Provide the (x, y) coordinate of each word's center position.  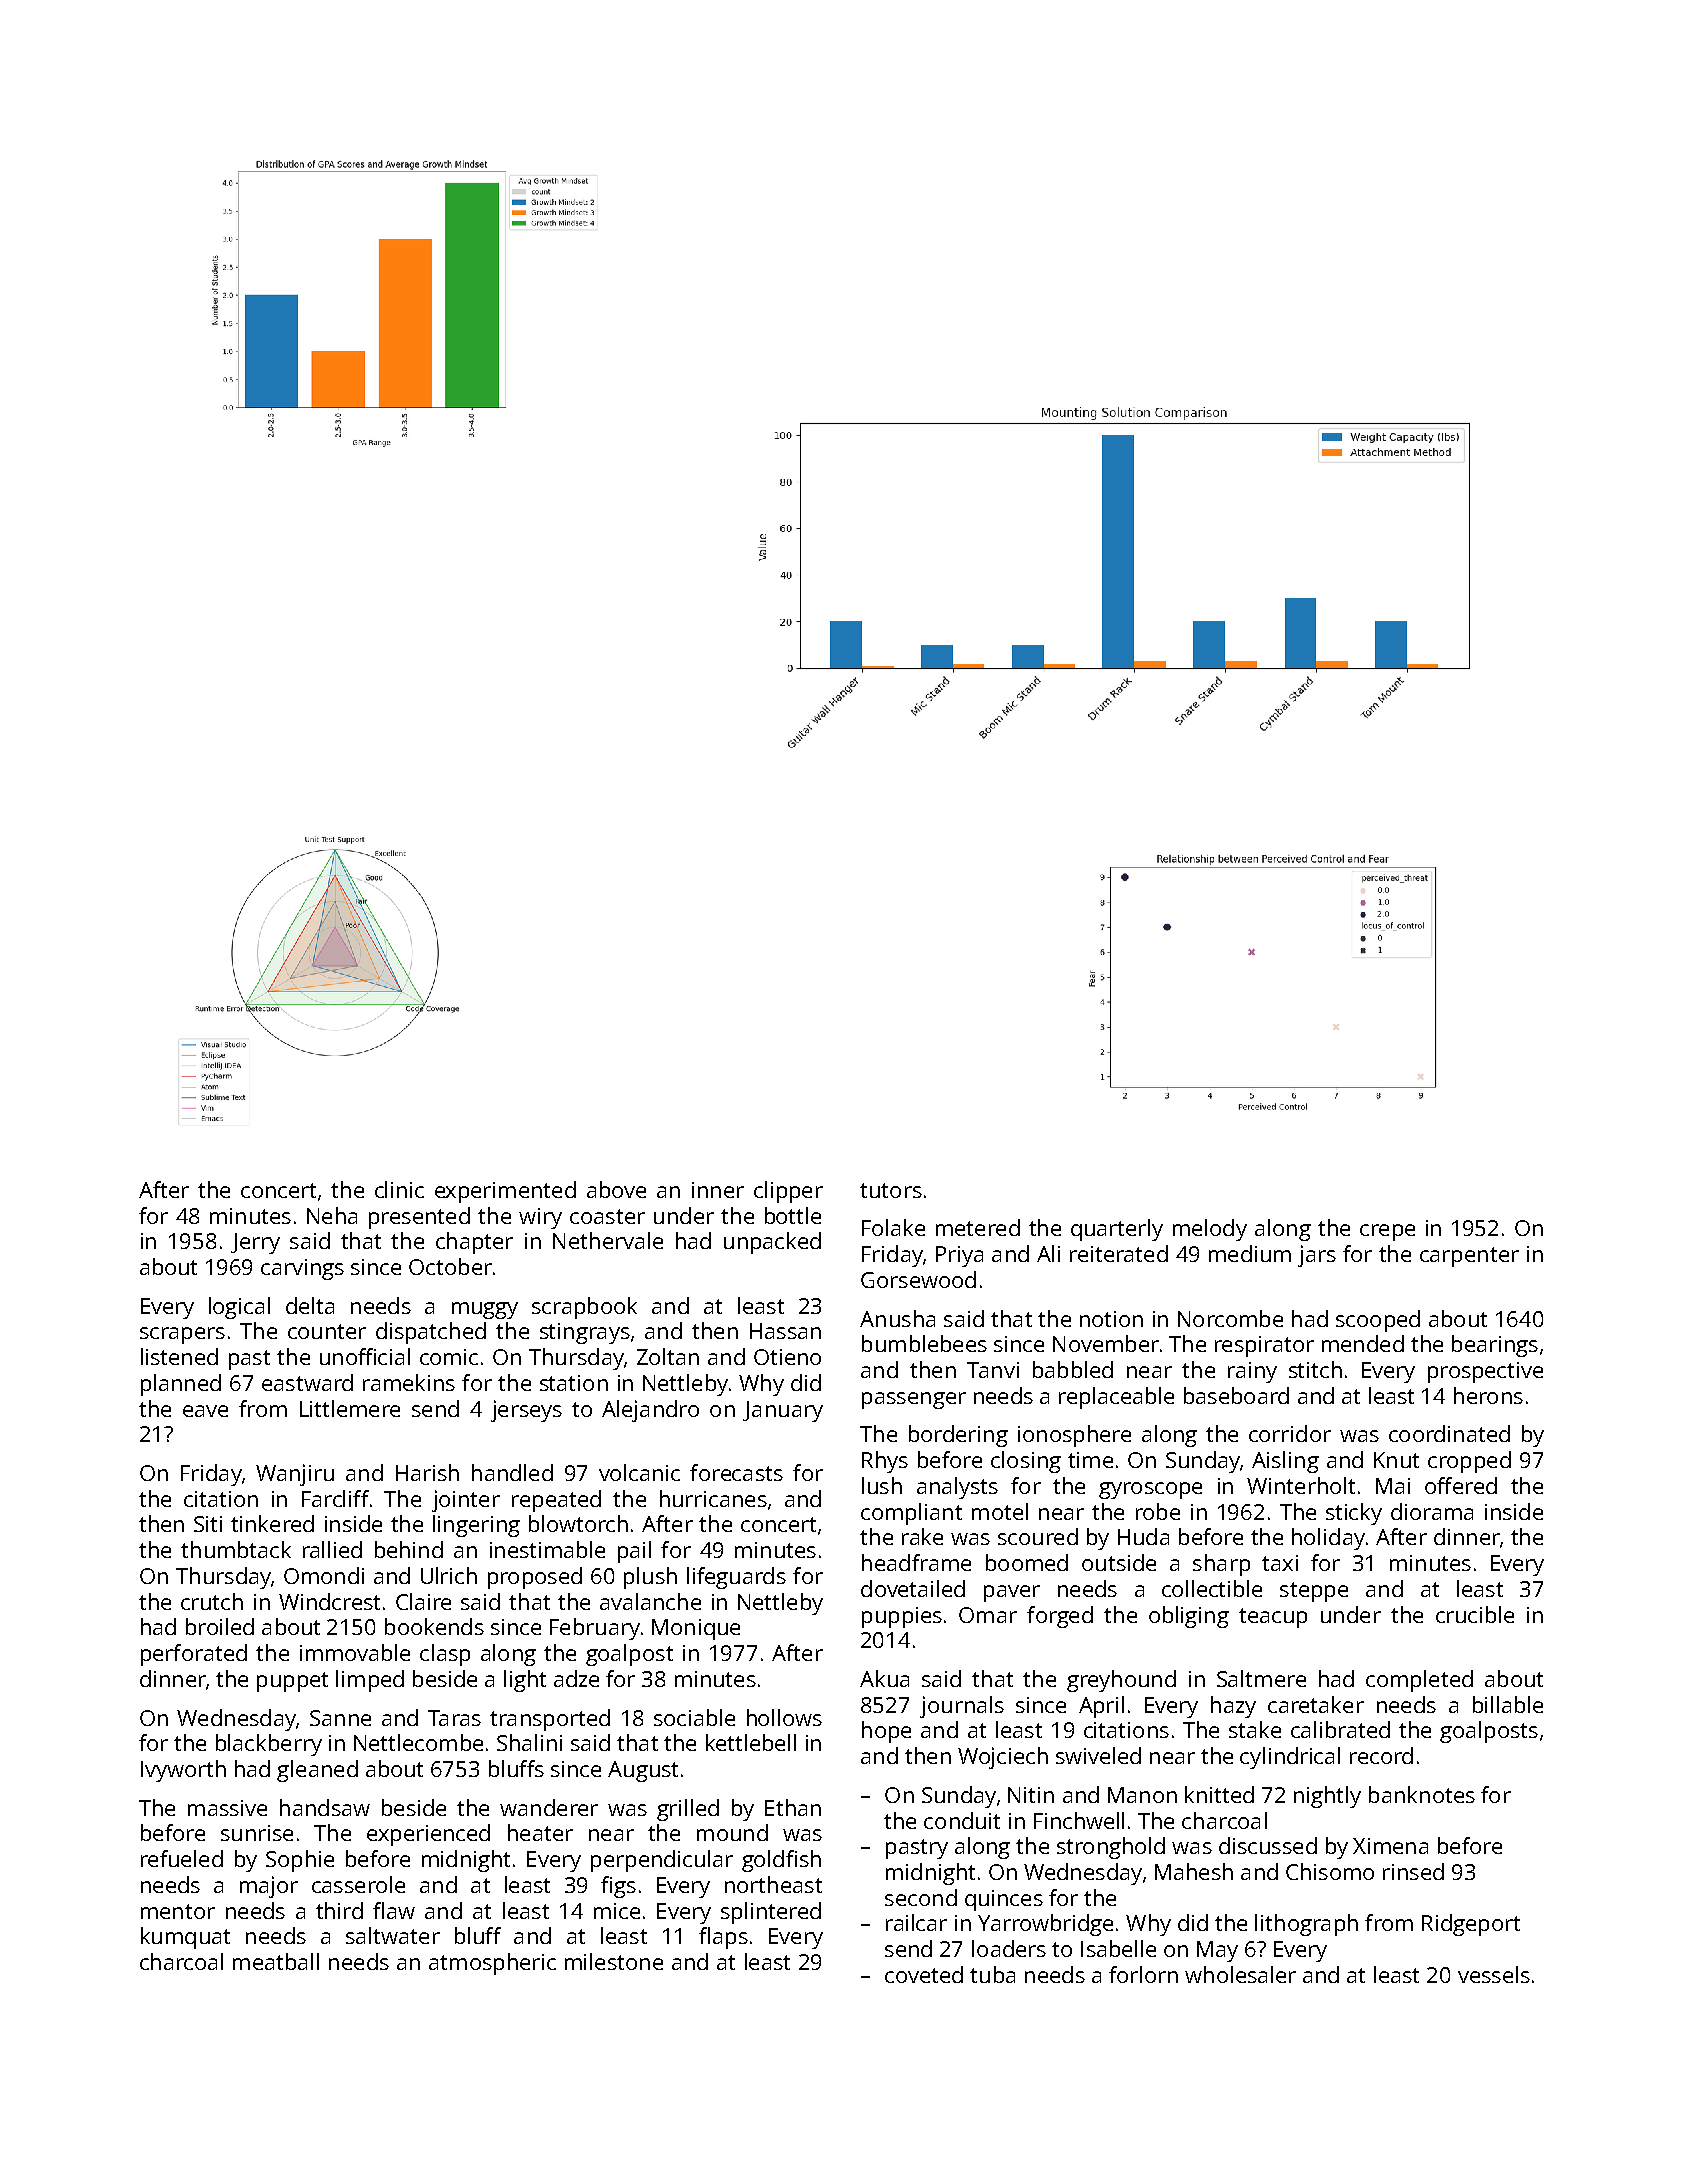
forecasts (736, 1472)
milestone (614, 1961)
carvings (302, 1269)
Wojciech (1003, 1758)
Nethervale (608, 1240)
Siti (208, 1524)
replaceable (1116, 1398)
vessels (1494, 1974)
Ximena (1390, 1846)
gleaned (317, 1771)
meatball (276, 1961)
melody (1210, 1230)
